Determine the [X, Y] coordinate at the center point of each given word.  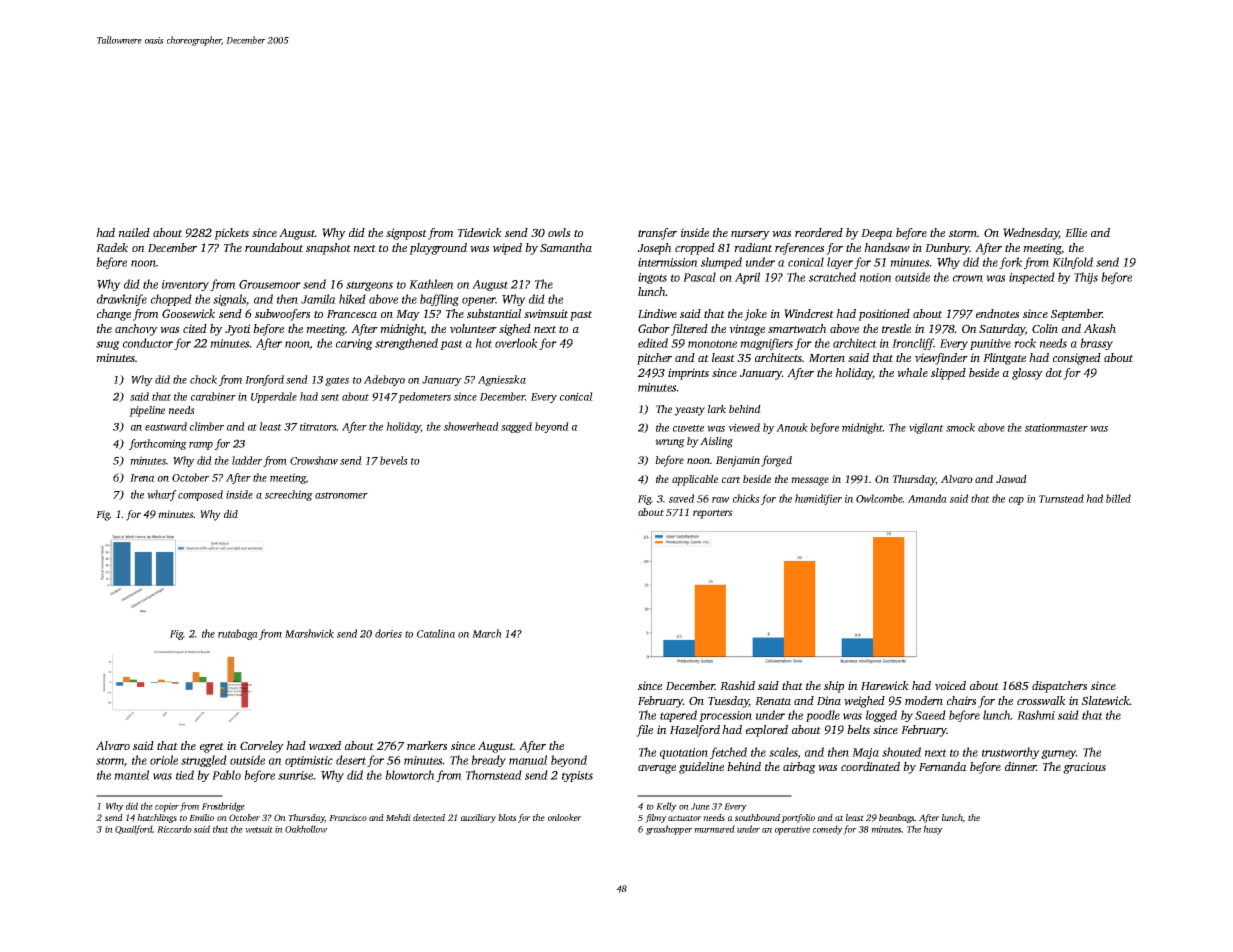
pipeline [147, 411]
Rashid [737, 685]
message [810, 481]
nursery [750, 235]
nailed [134, 232]
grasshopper [669, 830]
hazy [933, 830]
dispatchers [1059, 687]
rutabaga [238, 634]
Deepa [877, 234]
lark [717, 409]
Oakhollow [306, 829]
